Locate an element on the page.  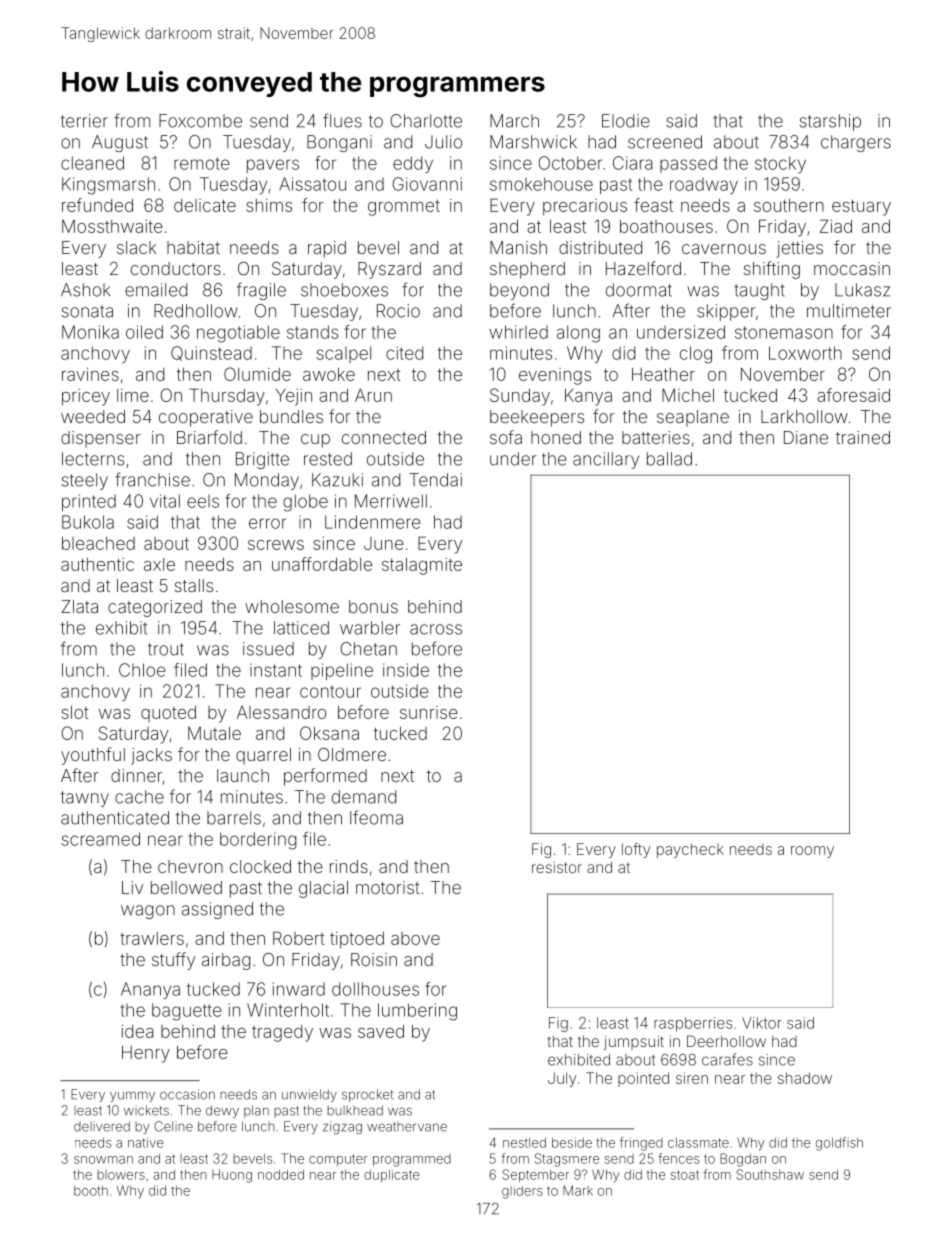
wholesome is located at coordinates (292, 606).
